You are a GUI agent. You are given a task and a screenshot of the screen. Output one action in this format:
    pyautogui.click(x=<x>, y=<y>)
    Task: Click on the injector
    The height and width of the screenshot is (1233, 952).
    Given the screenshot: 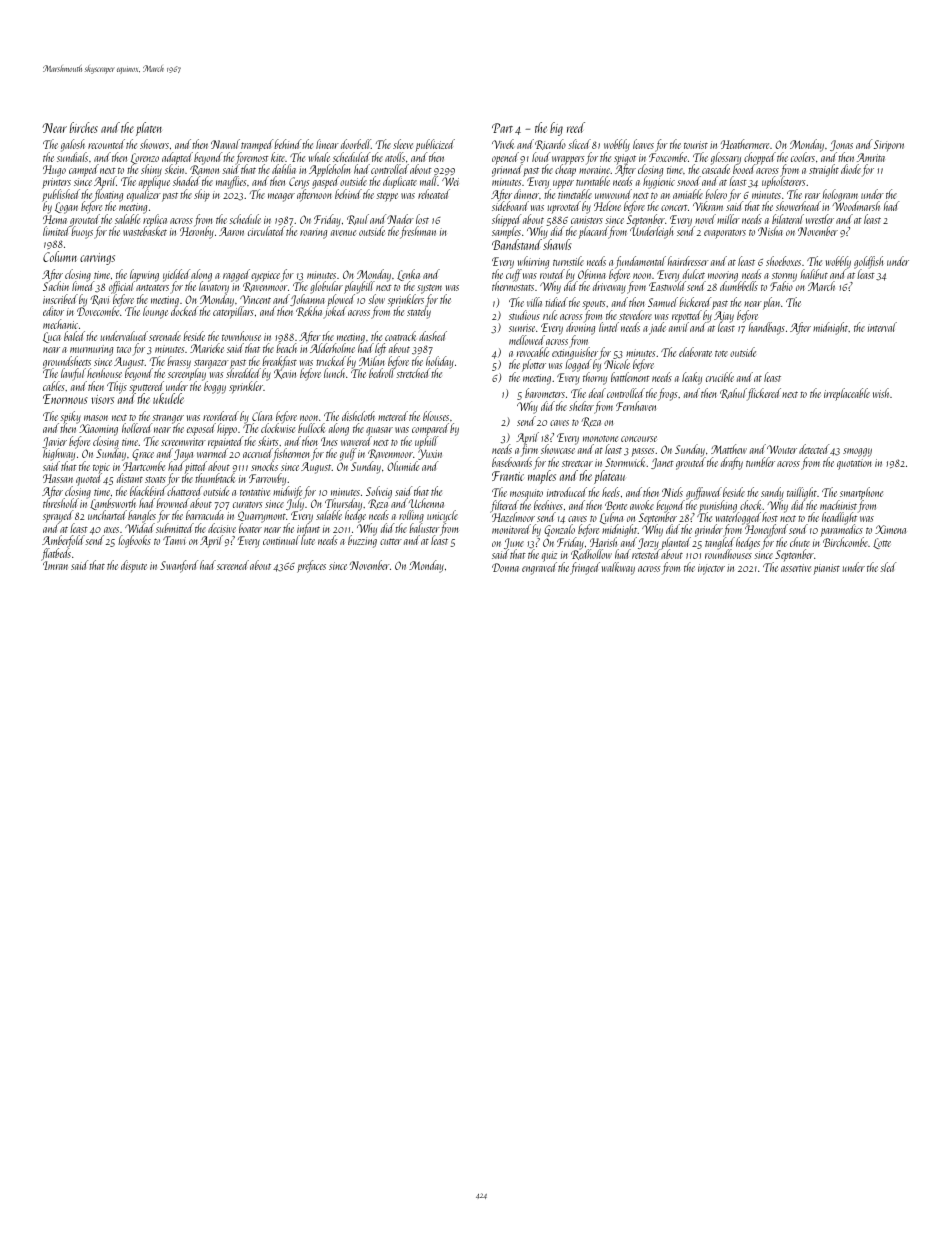 What is the action you would take?
    pyautogui.click(x=711, y=569)
